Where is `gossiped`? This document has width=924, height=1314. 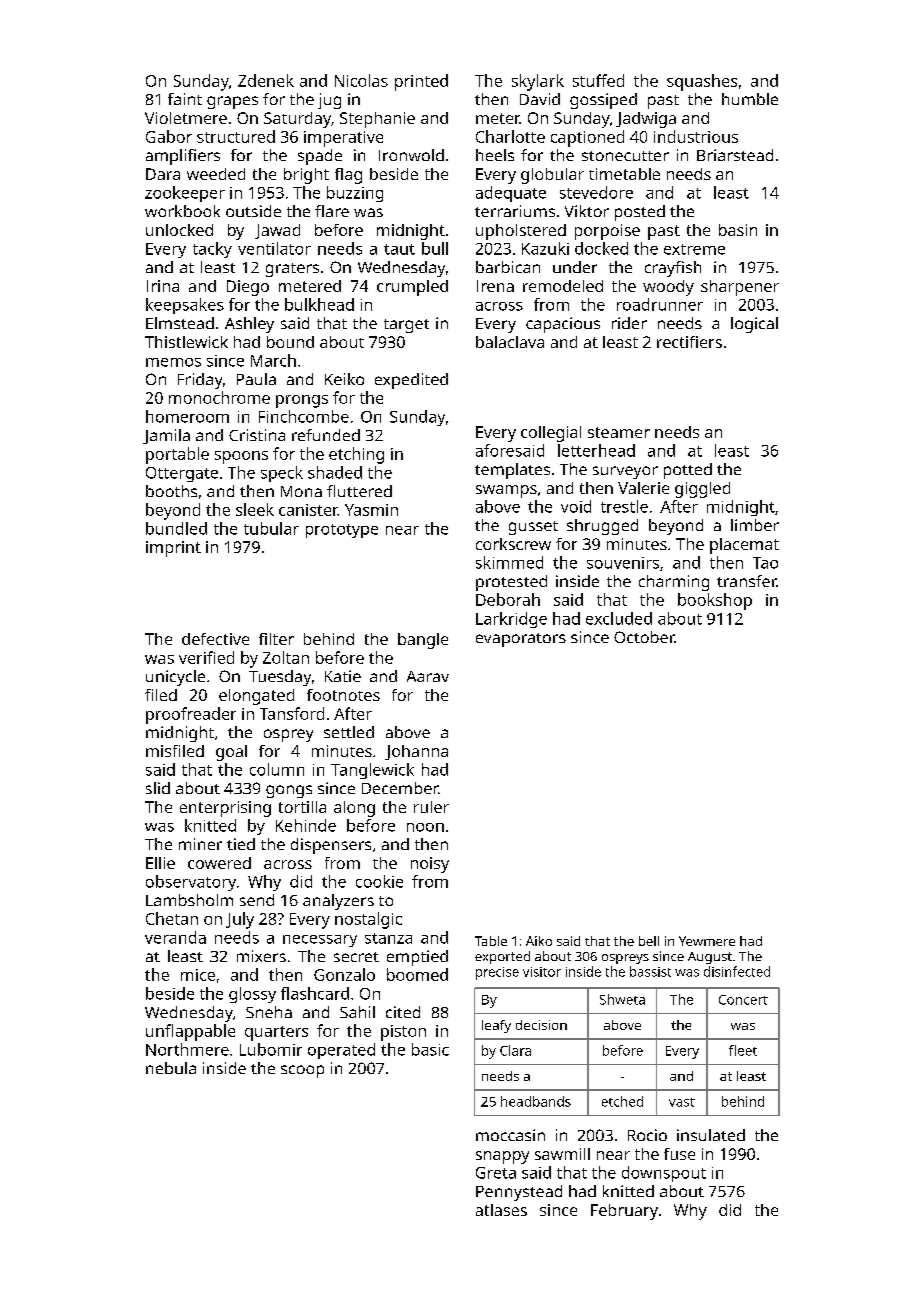
gossiped is located at coordinates (603, 101).
